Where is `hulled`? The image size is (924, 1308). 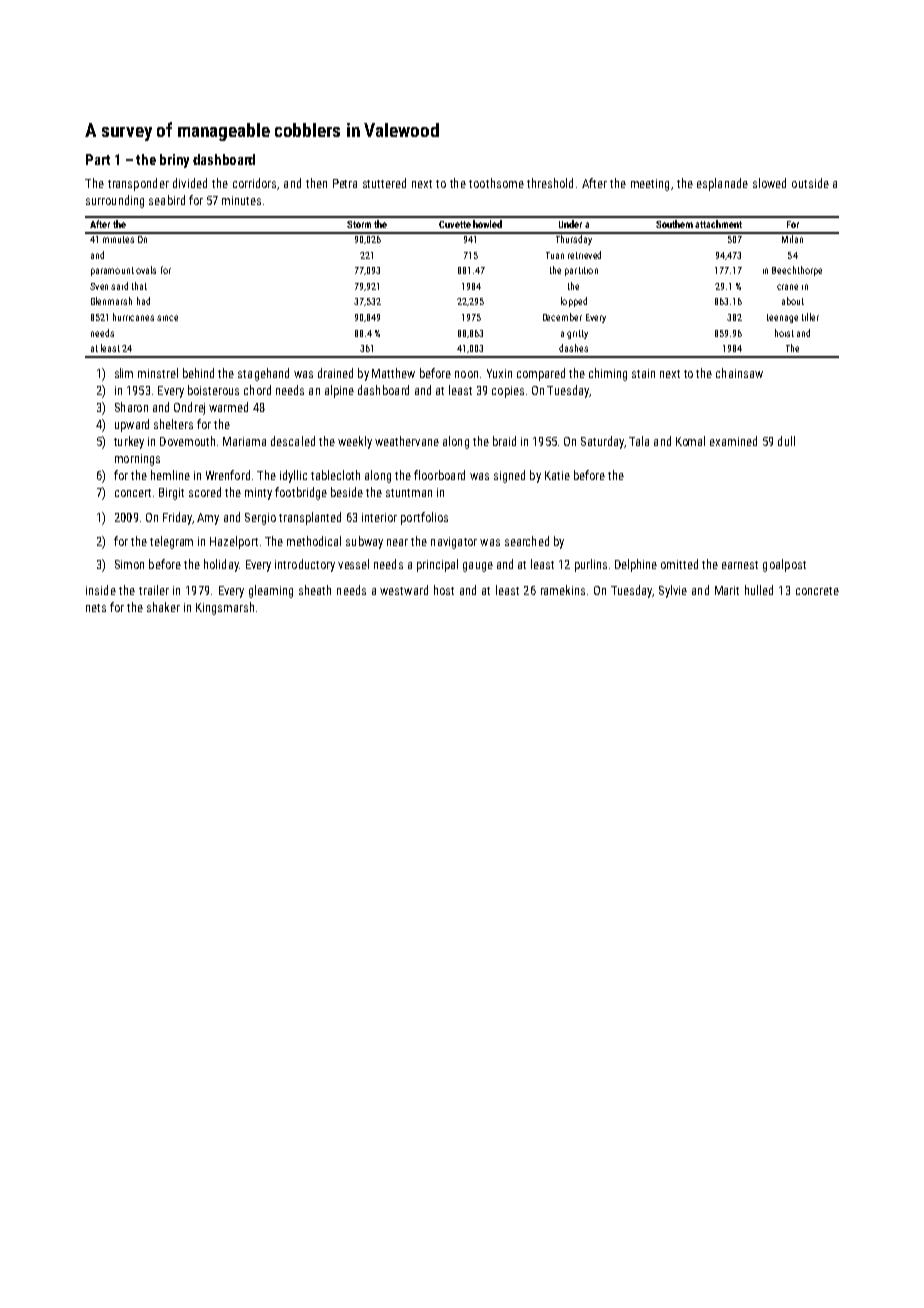 hulled is located at coordinates (759, 590).
